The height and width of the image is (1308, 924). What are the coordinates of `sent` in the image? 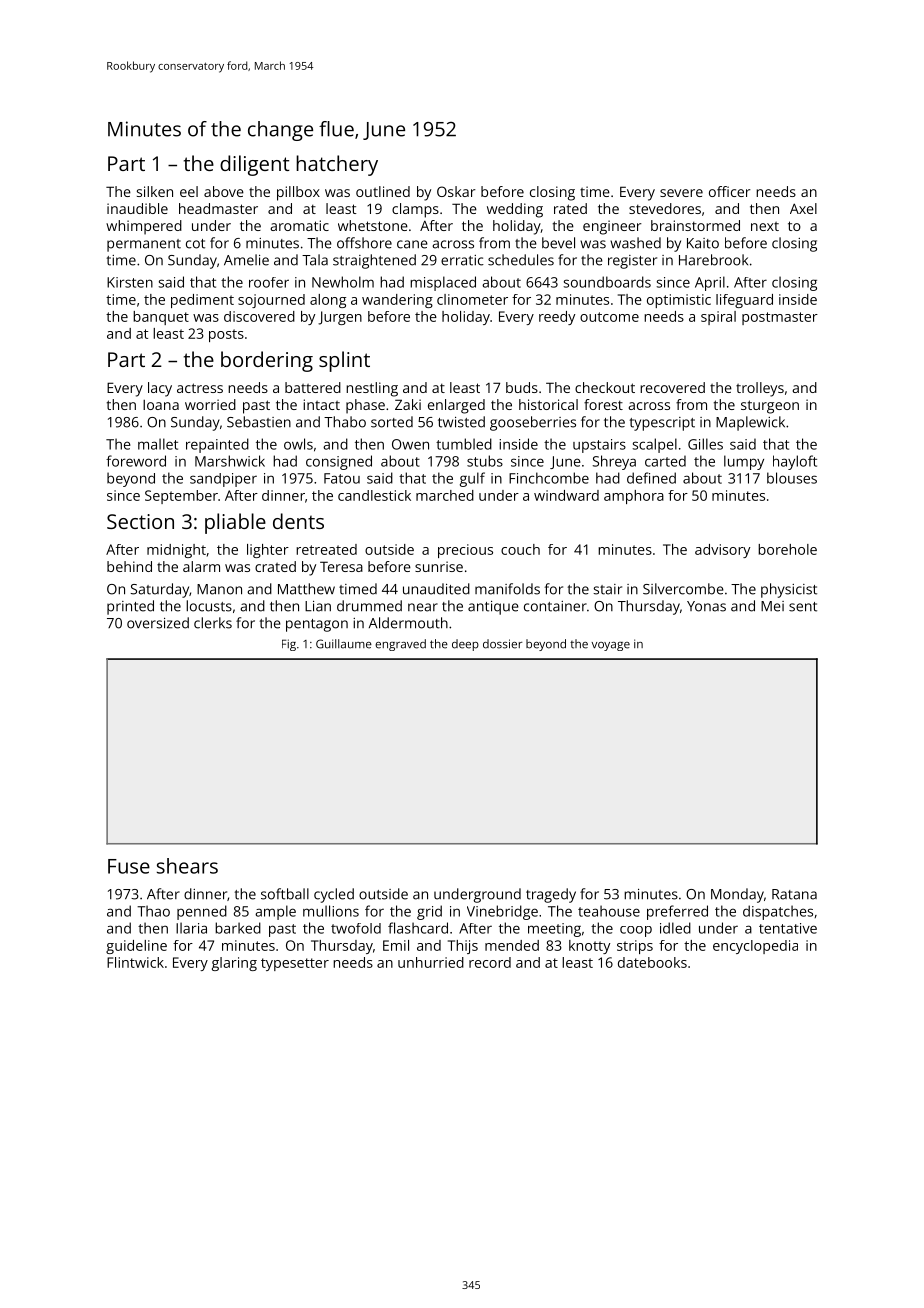 It's located at (803, 607).
